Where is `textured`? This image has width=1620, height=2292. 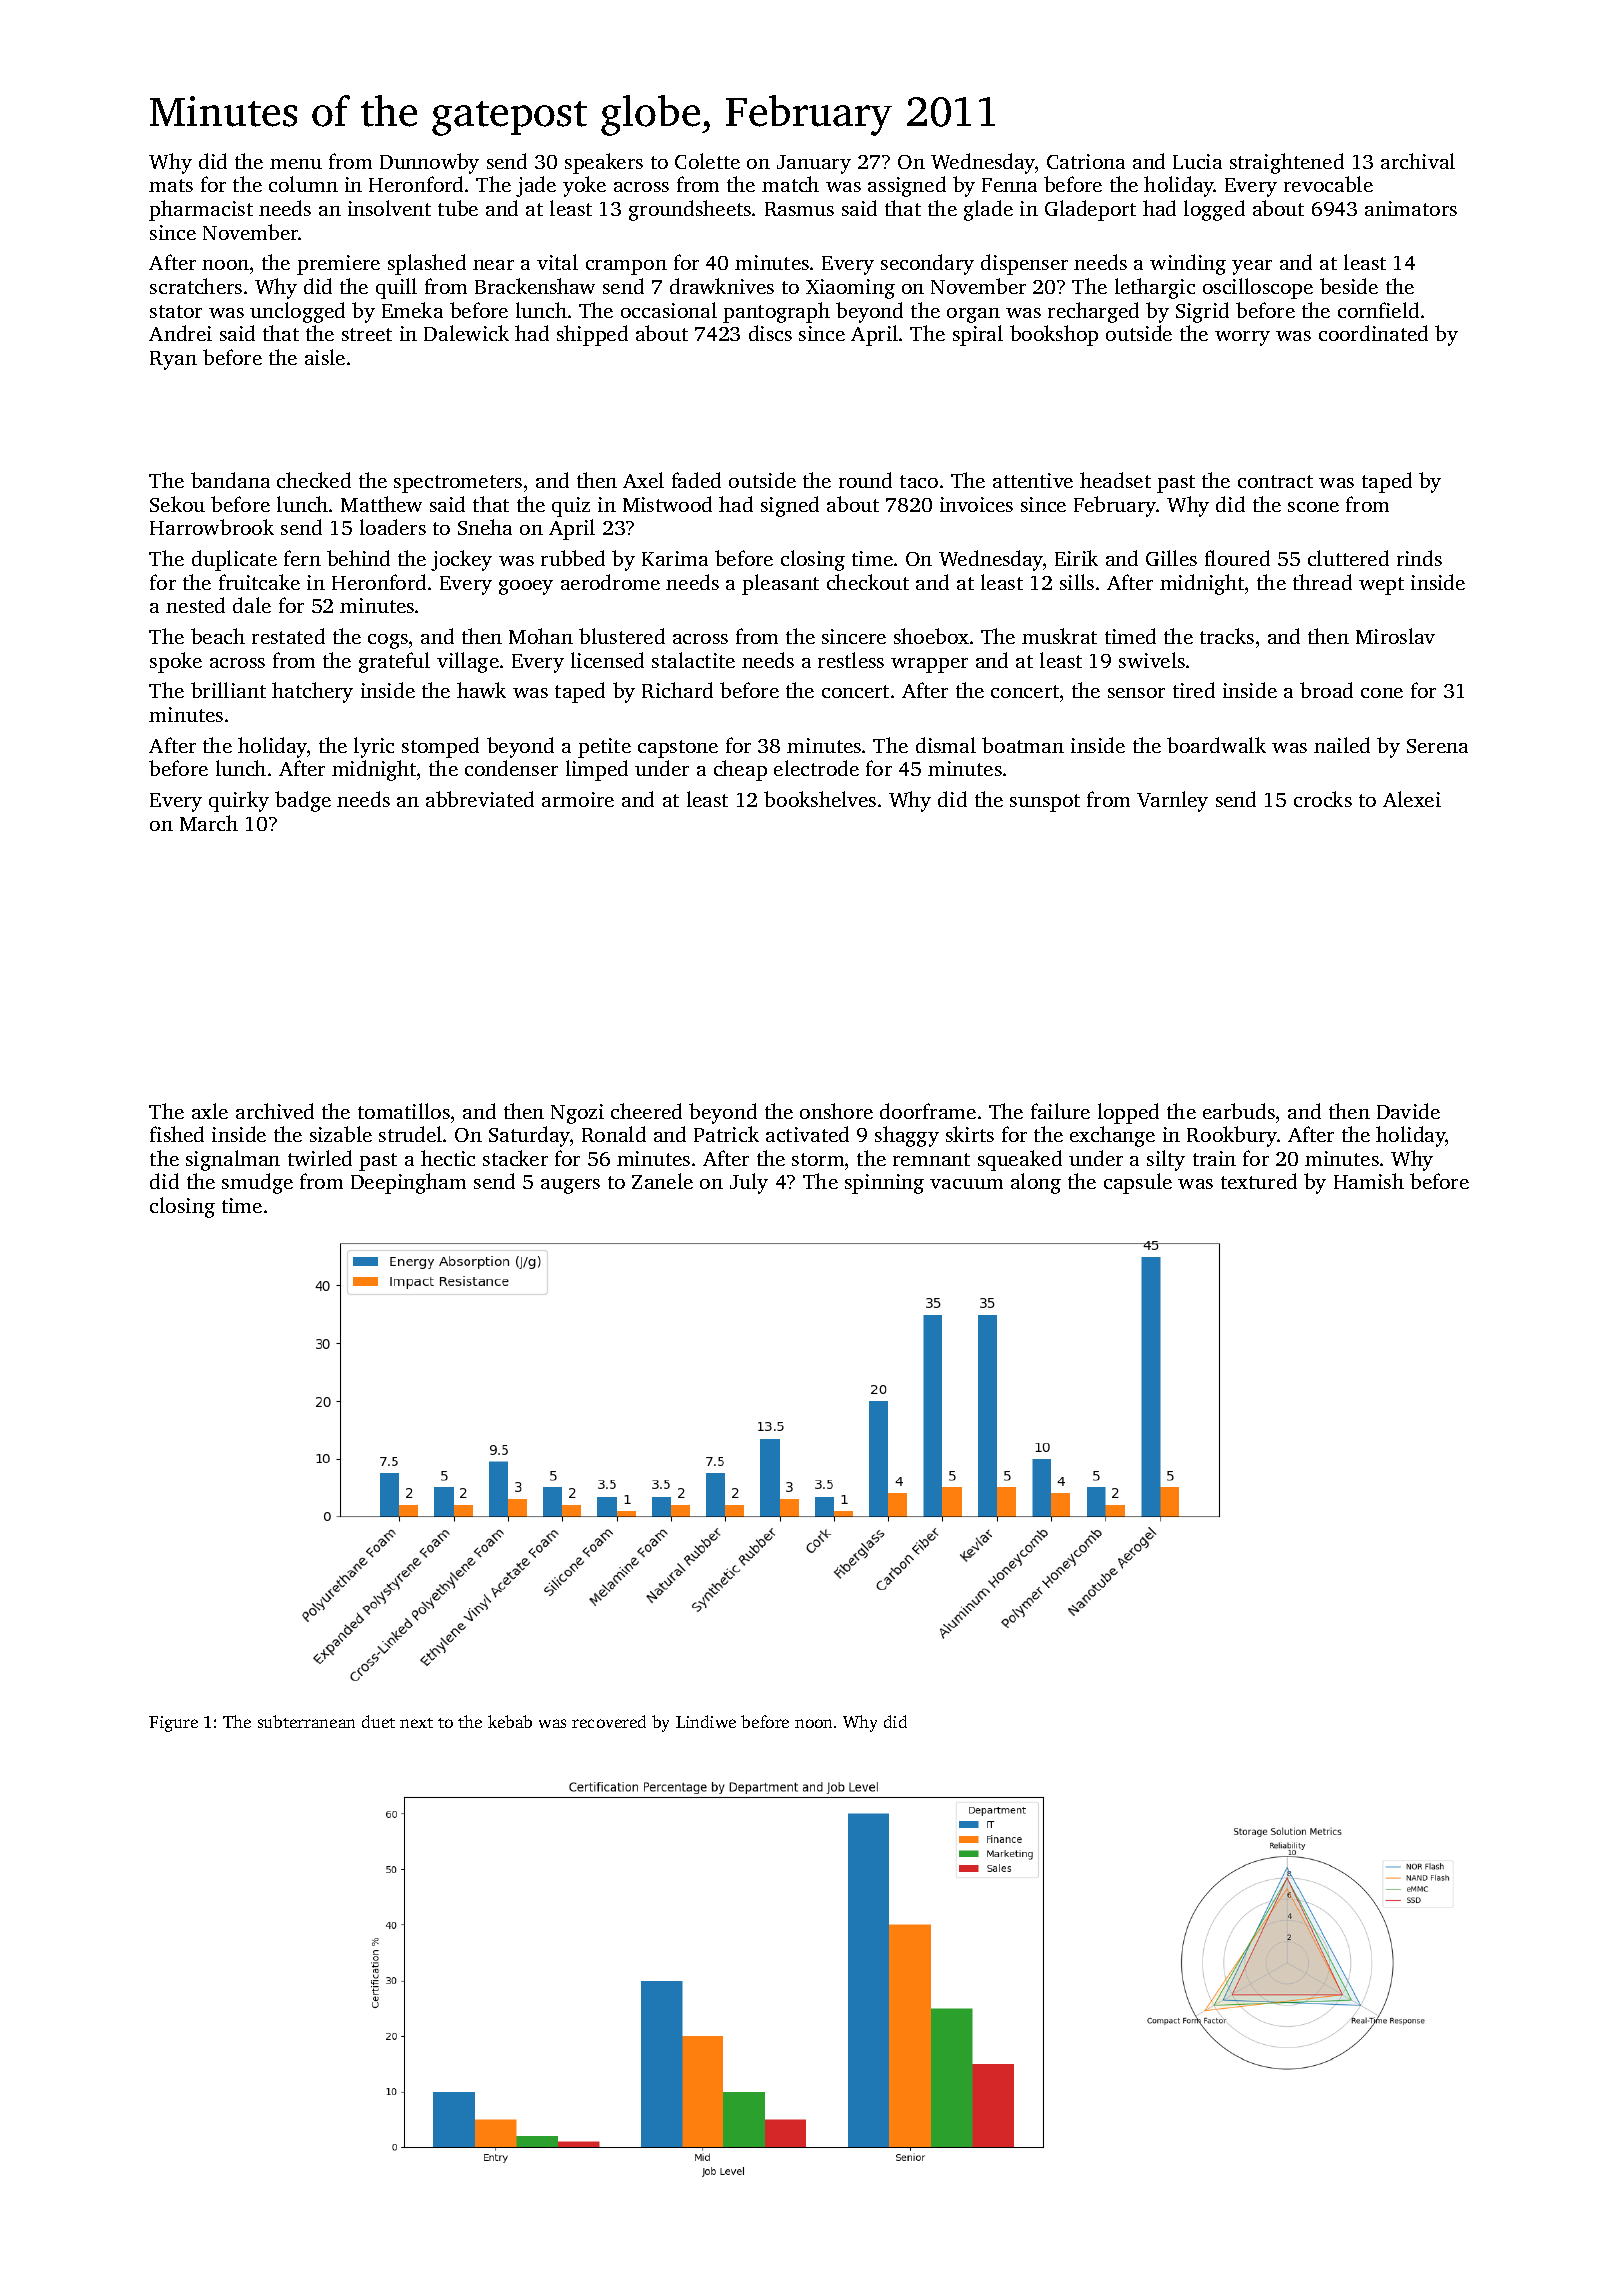 textured is located at coordinates (1259, 1181).
